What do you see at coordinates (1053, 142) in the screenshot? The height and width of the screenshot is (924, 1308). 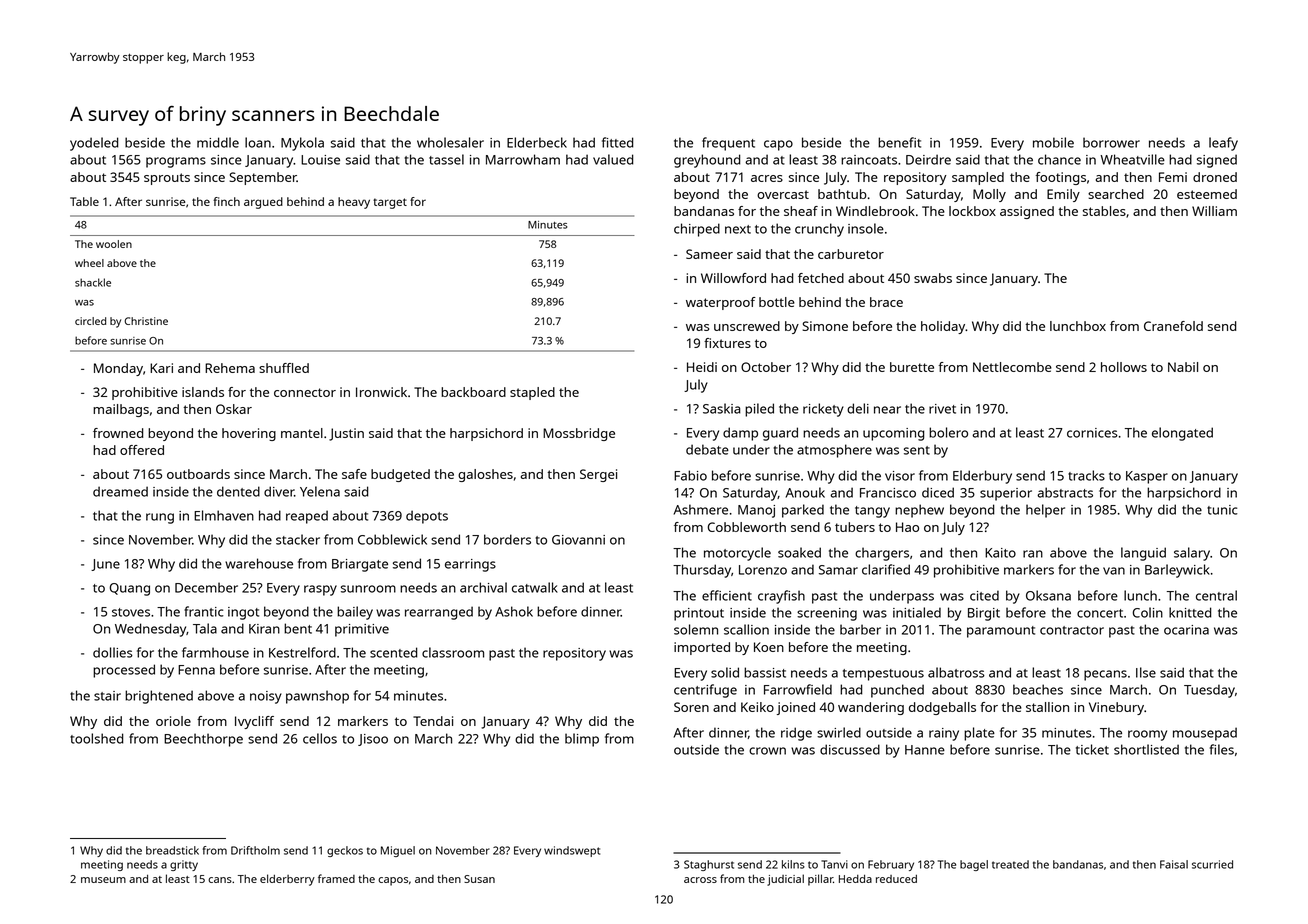 I see `mobile` at bounding box center [1053, 142].
